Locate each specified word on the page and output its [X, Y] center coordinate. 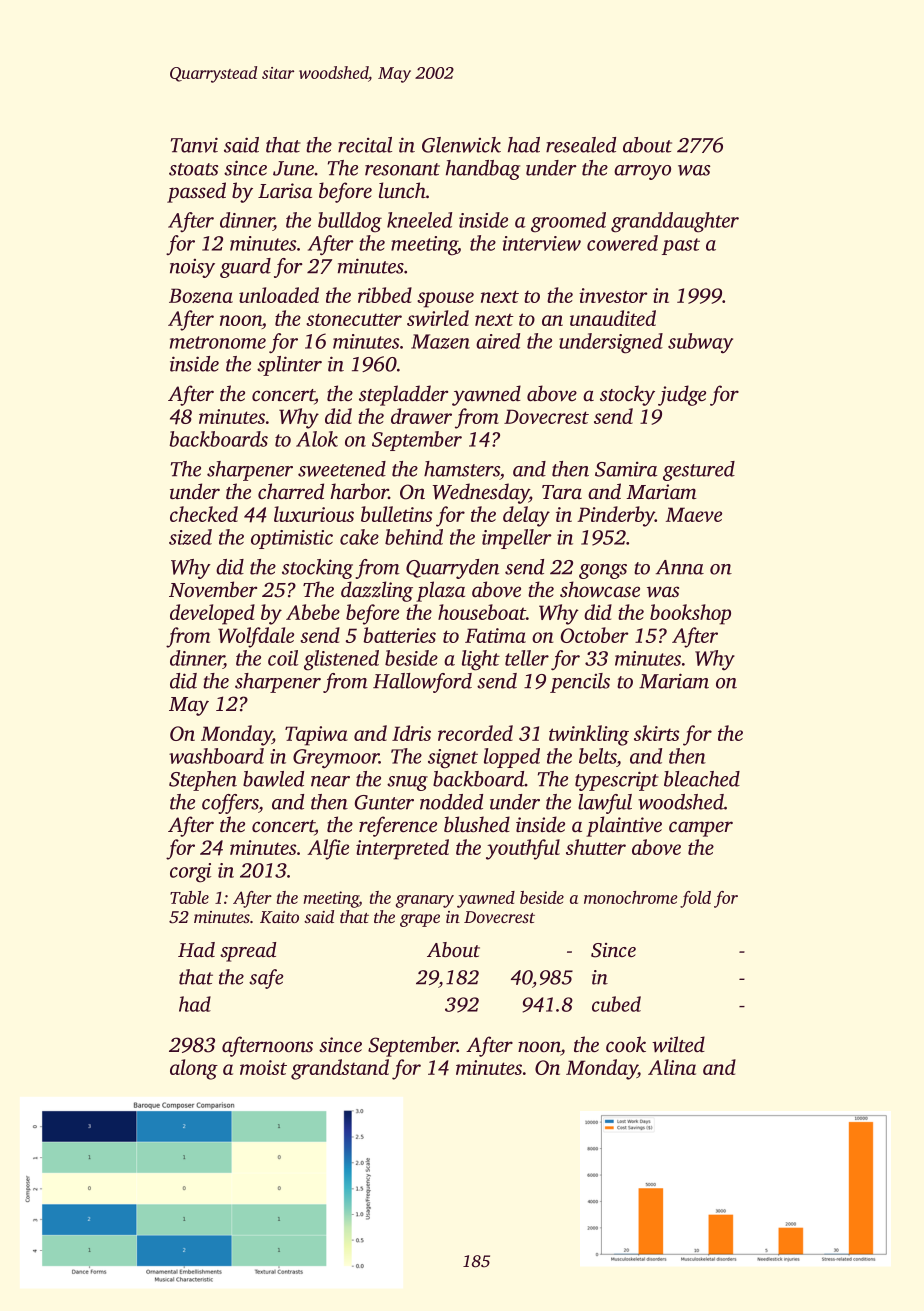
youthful [523, 849]
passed [196, 192]
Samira [626, 469]
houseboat [482, 612]
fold [695, 899]
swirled [438, 318]
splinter [289, 366]
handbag [483, 170]
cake [359, 537]
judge [682, 395]
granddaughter [675, 222]
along [194, 1069]
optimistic [292, 539]
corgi [190, 873]
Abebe [313, 612]
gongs [603, 571]
